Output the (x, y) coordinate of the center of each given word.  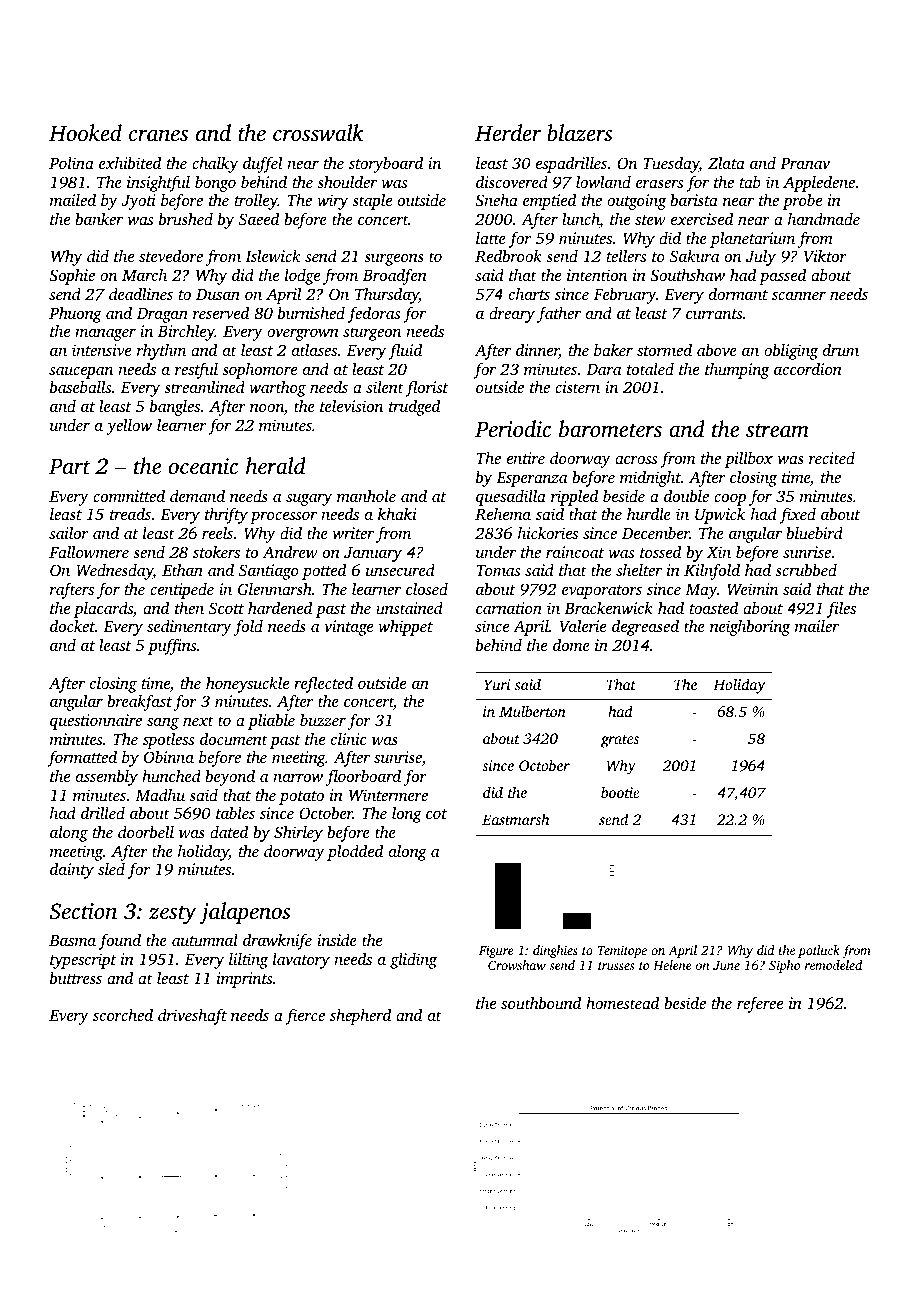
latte (491, 238)
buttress (76, 978)
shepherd (360, 1016)
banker (99, 218)
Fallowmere (89, 551)
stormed (664, 349)
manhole (366, 496)
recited (832, 458)
